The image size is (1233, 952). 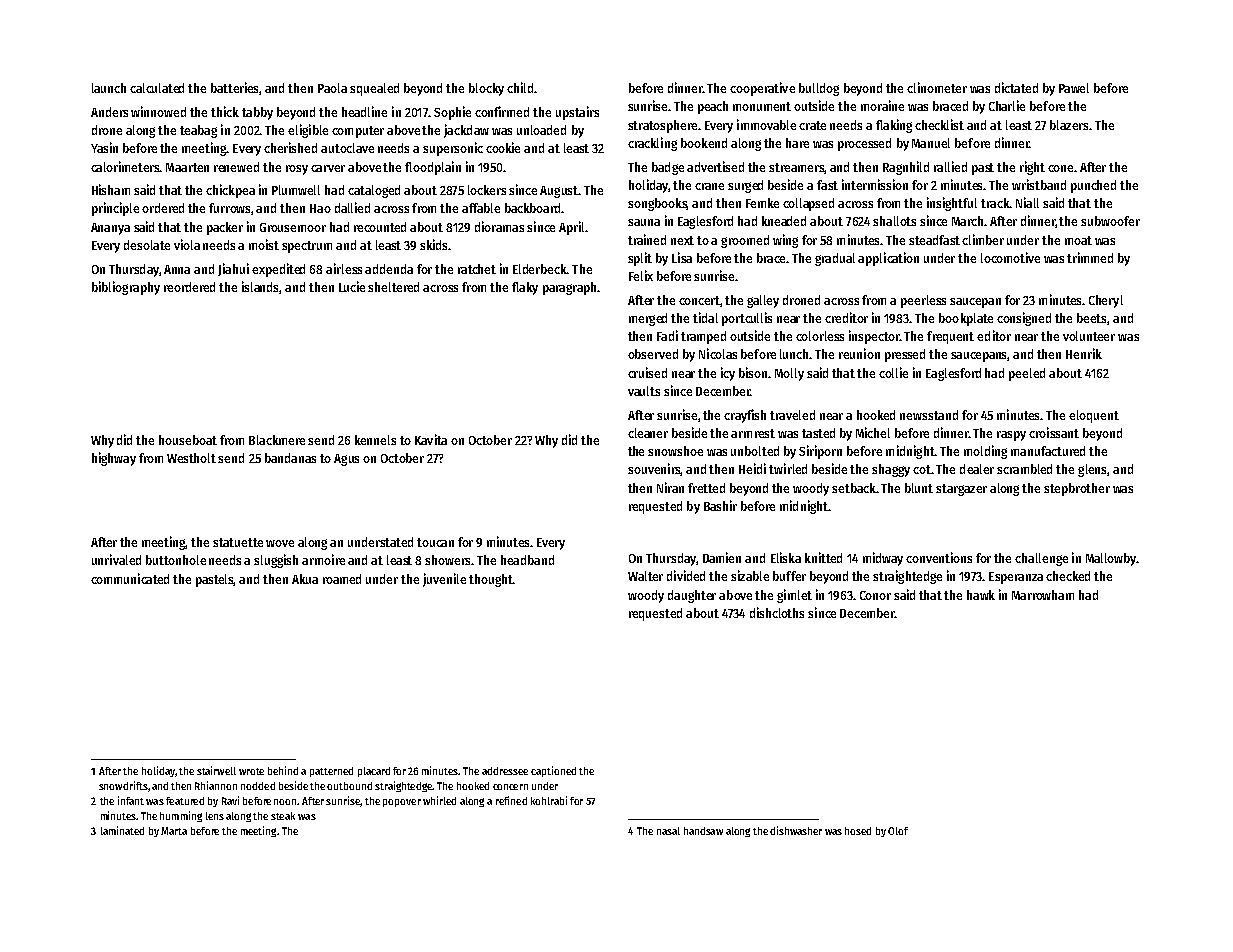 I want to click on daughter, so click(x=692, y=596).
